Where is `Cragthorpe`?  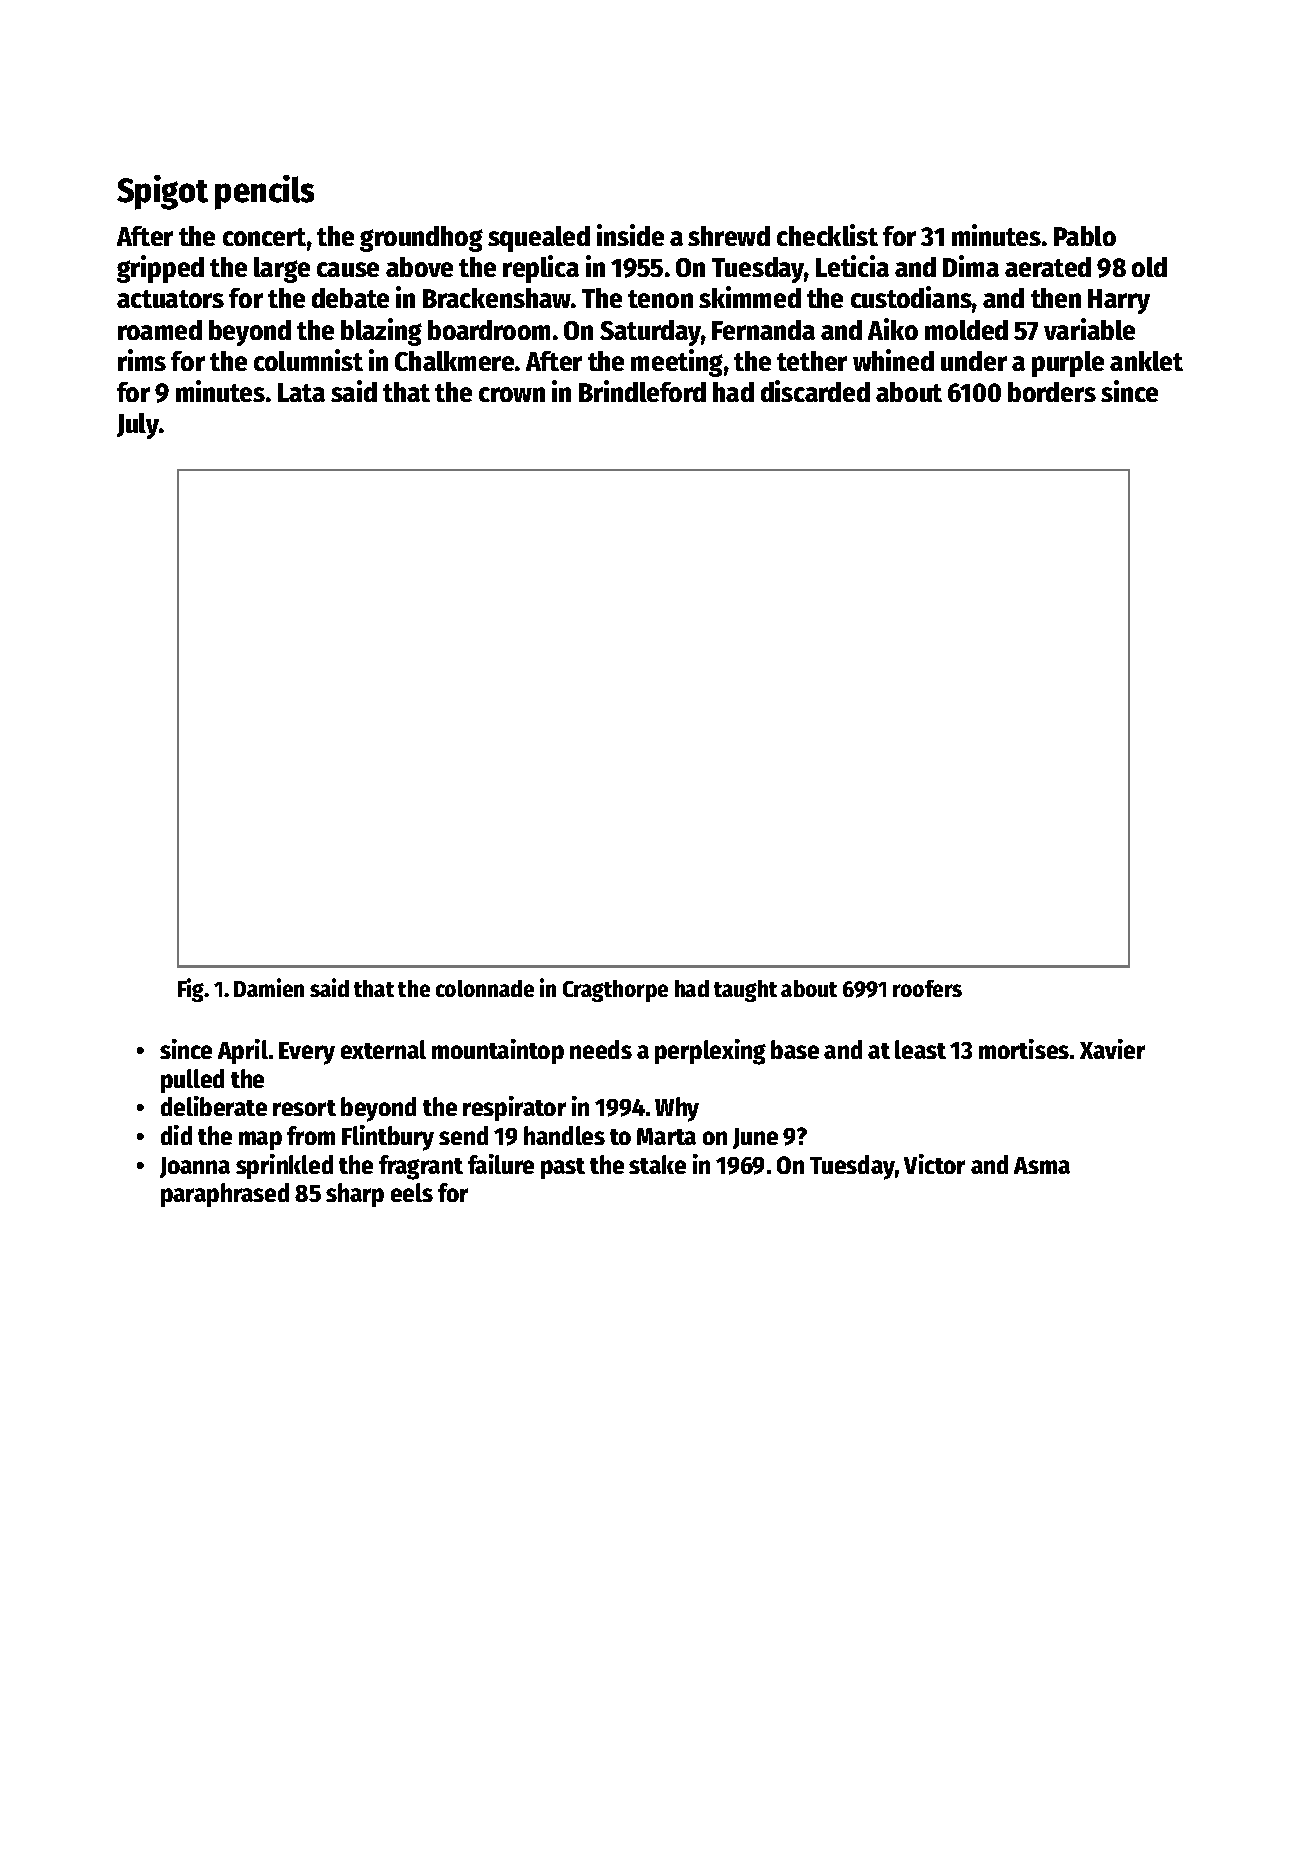 Cragthorpe is located at coordinates (615, 991).
